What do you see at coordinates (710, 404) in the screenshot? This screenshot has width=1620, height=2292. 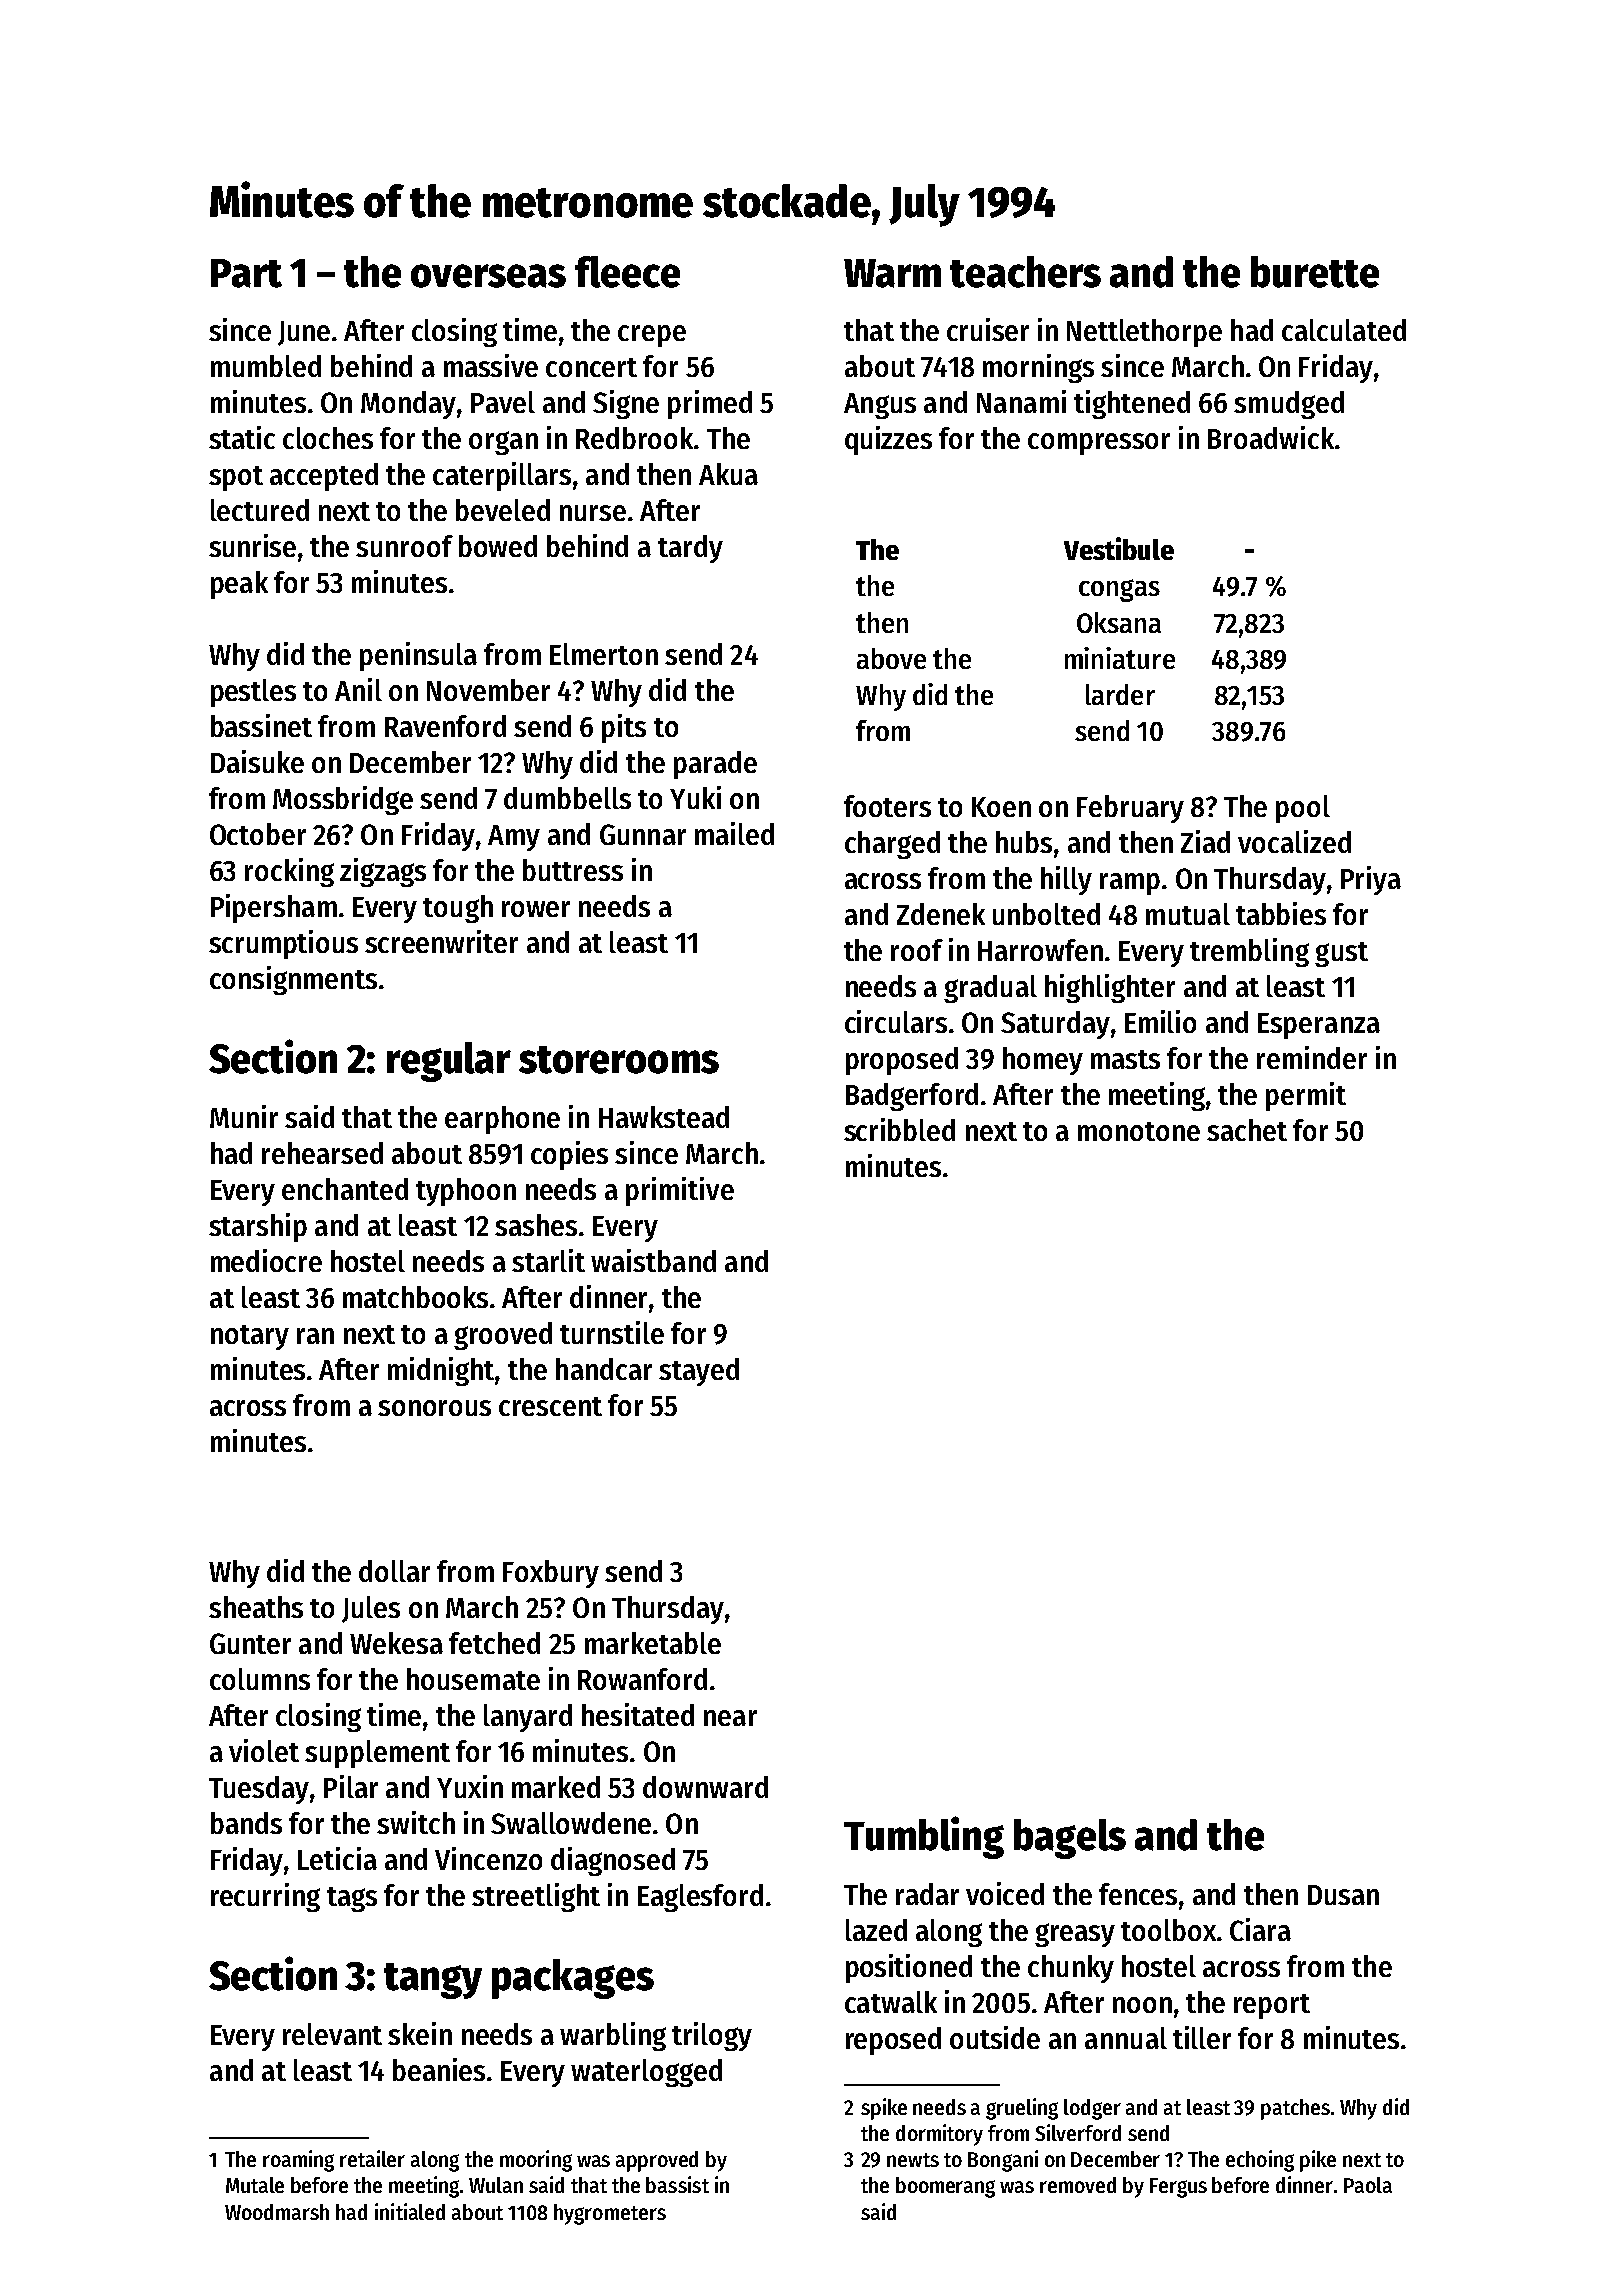 I see `primed` at bounding box center [710, 404].
